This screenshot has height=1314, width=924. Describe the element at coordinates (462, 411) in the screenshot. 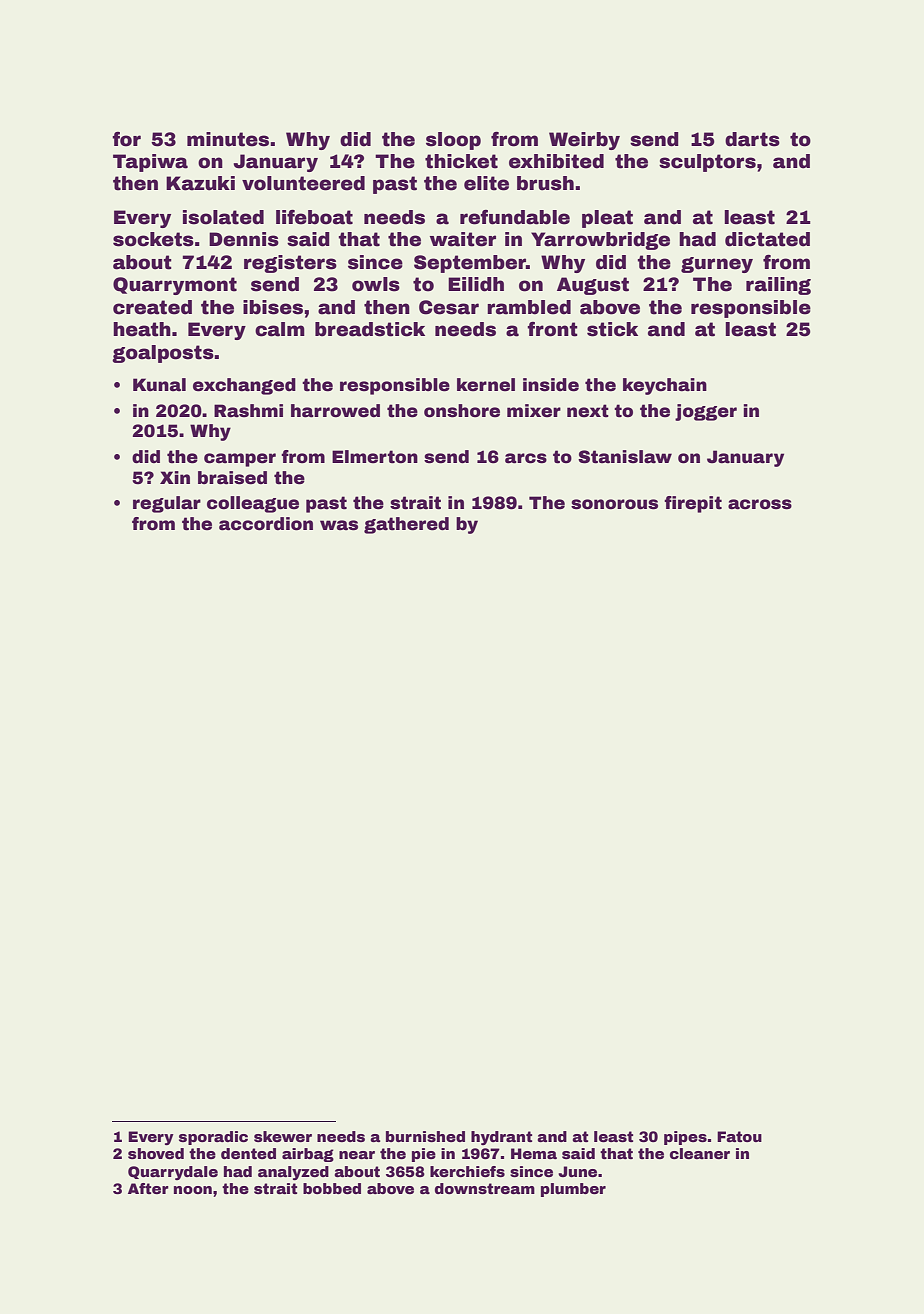

I see `onshore` at that location.
